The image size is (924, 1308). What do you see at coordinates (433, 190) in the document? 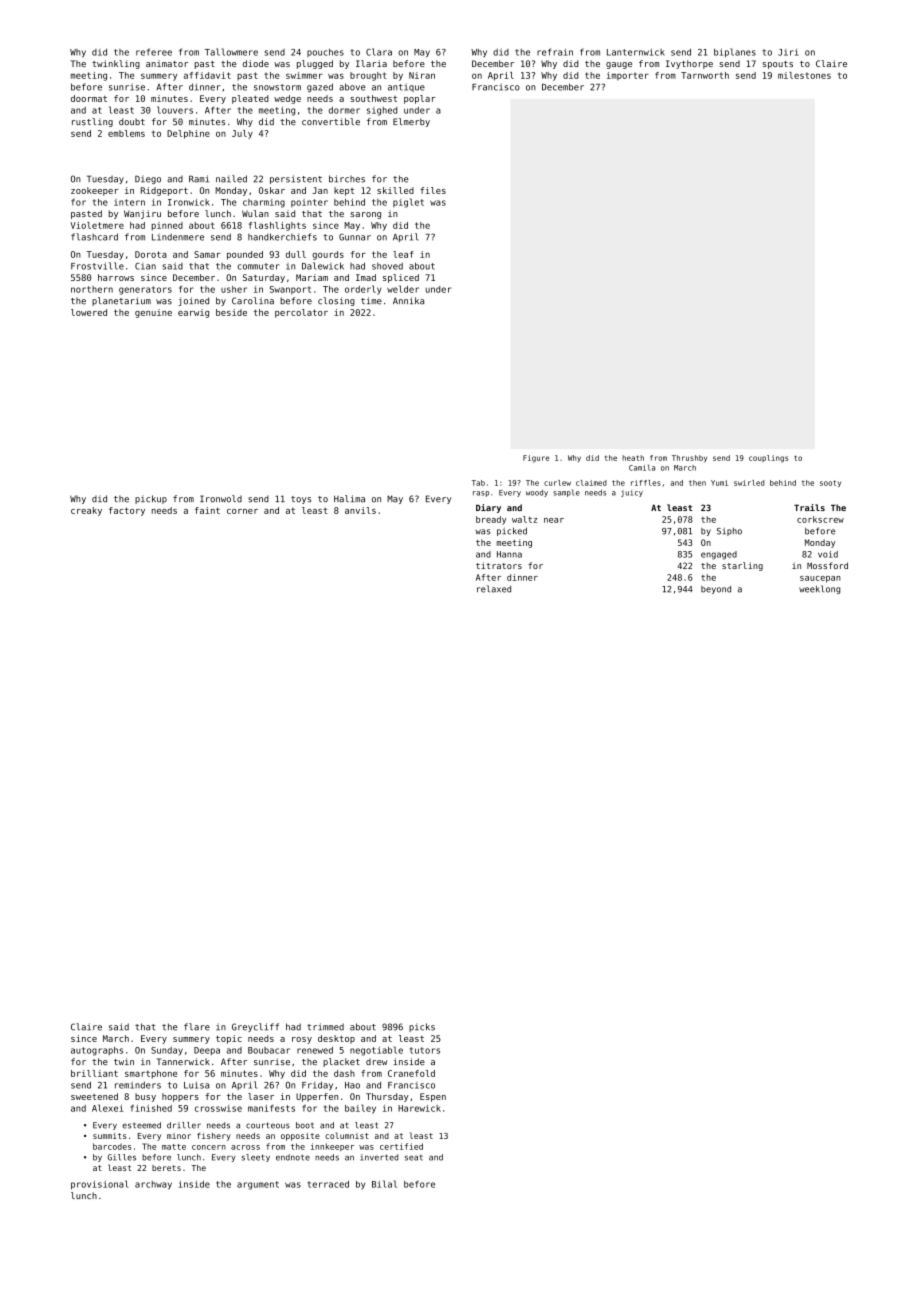
I see `files` at bounding box center [433, 190].
